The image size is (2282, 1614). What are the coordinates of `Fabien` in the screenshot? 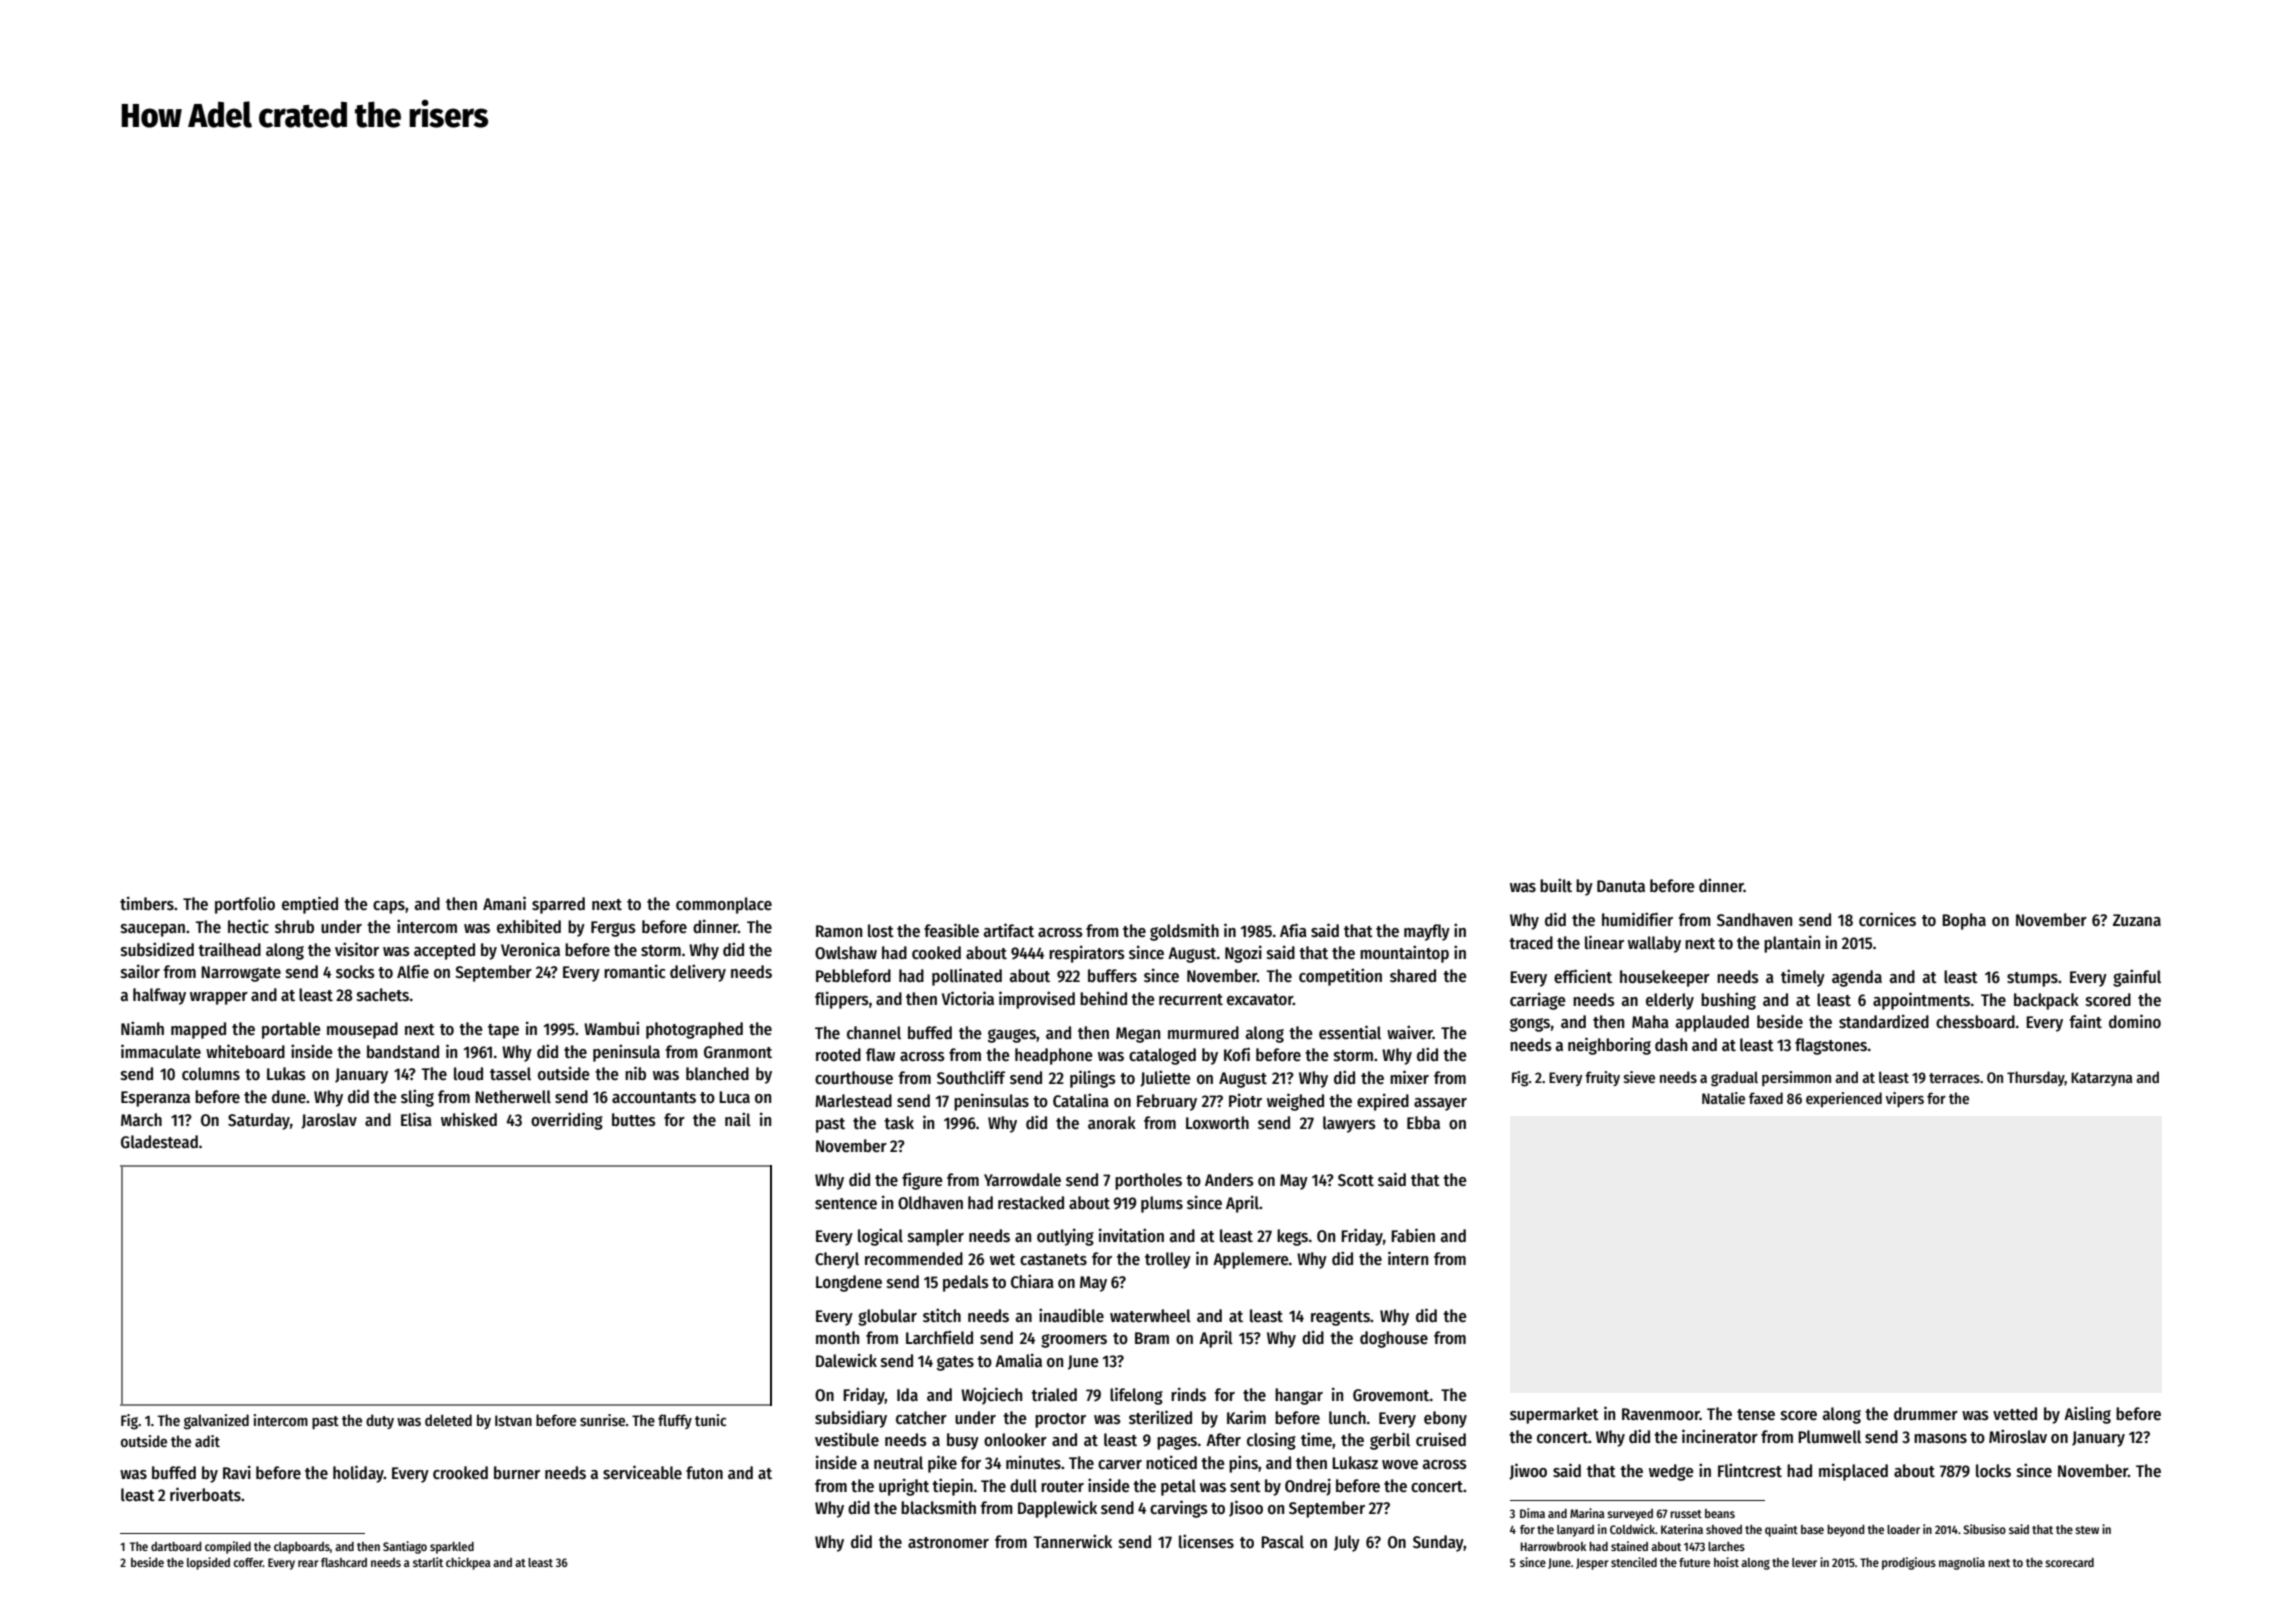 It's located at (1413, 1235).
